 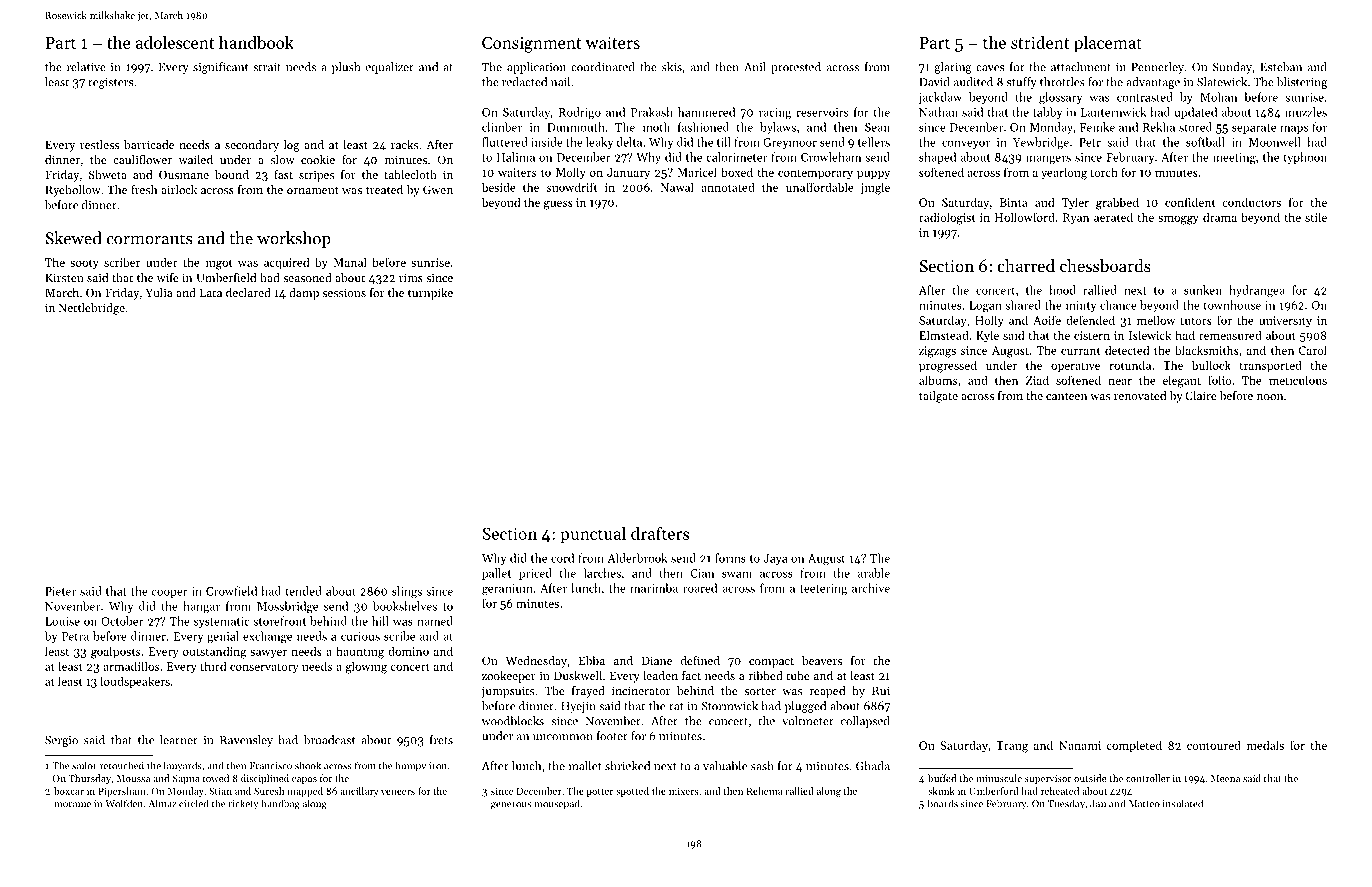 What do you see at coordinates (989, 321) in the image?
I see `Holly` at bounding box center [989, 321].
